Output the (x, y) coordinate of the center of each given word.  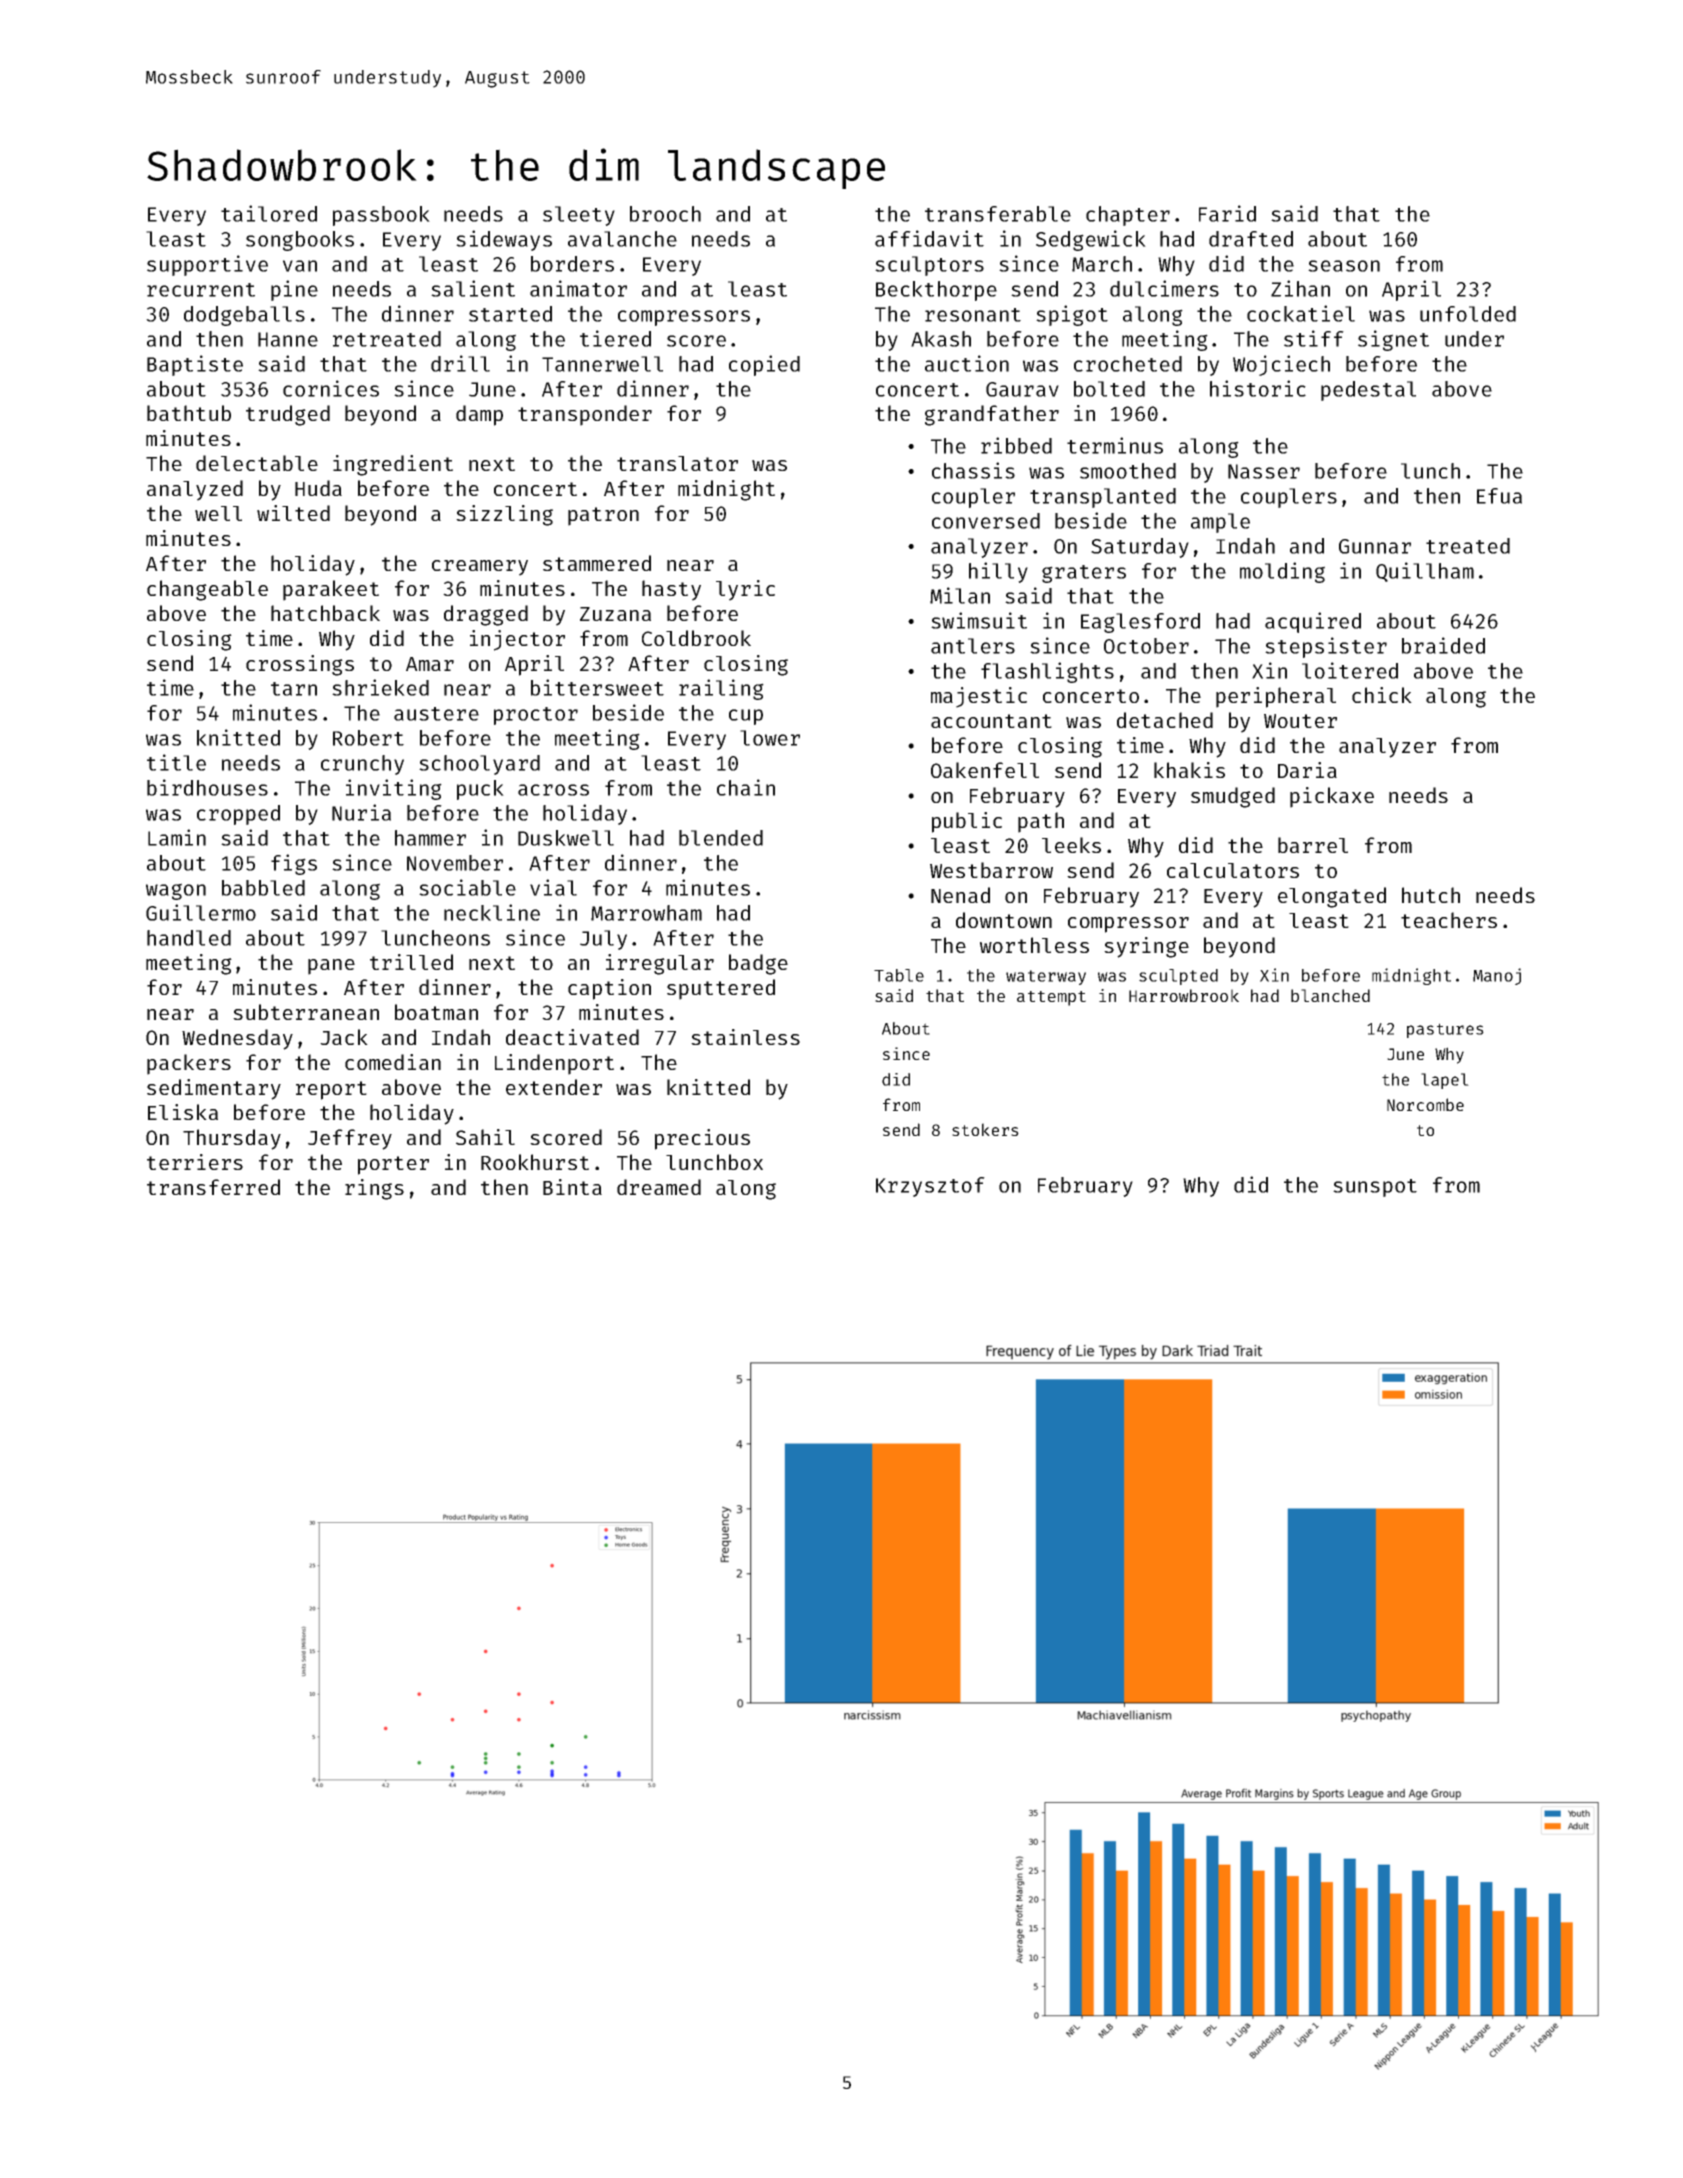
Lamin (177, 837)
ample (1220, 523)
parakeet (331, 590)
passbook (381, 216)
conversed (986, 521)
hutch (1431, 895)
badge (758, 964)
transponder (585, 415)
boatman (436, 1012)
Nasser (1264, 471)
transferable (998, 214)
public (967, 822)
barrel (1313, 845)
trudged (288, 415)
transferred (213, 1187)
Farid (1227, 213)
